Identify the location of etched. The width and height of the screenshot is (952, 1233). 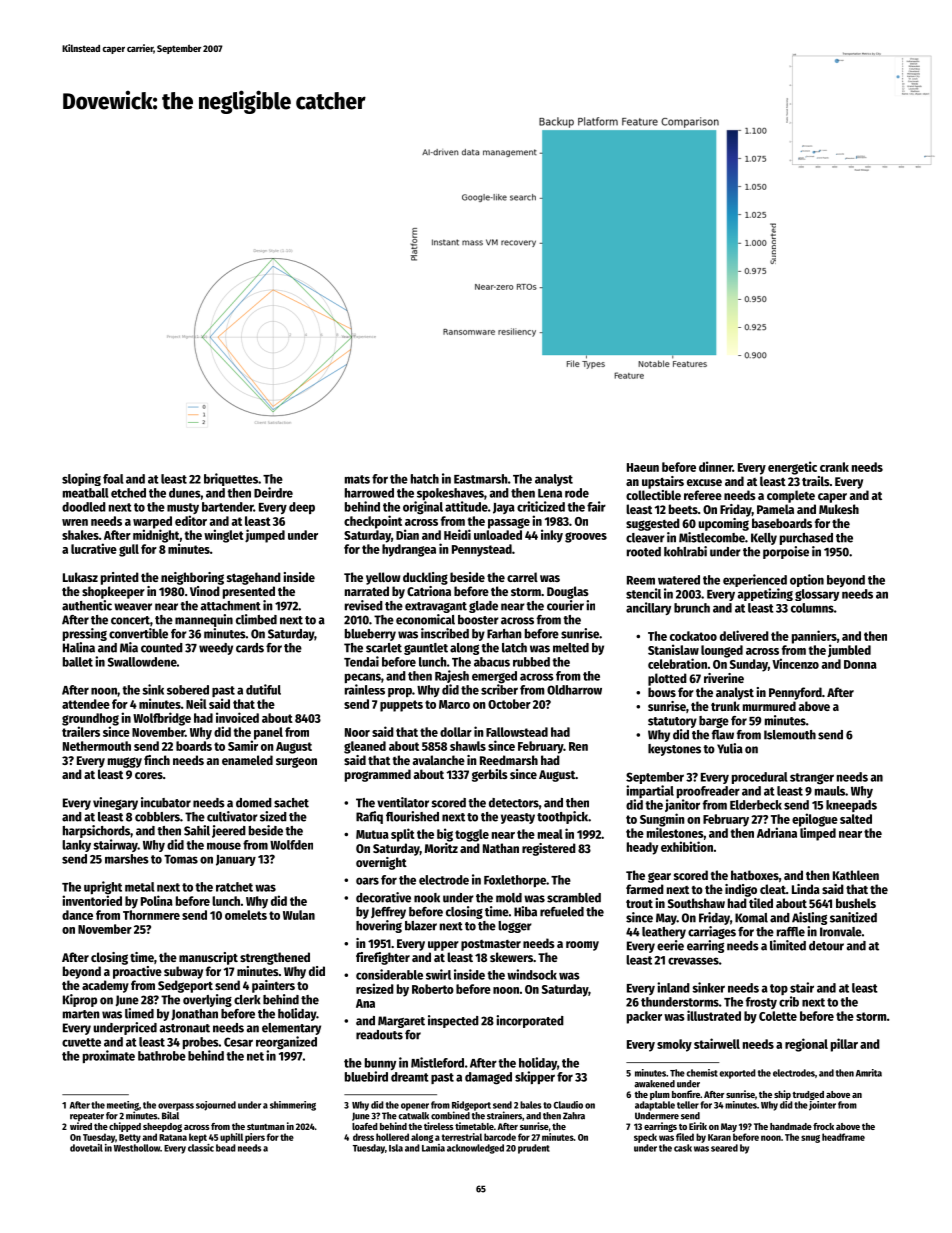
(128, 493).
